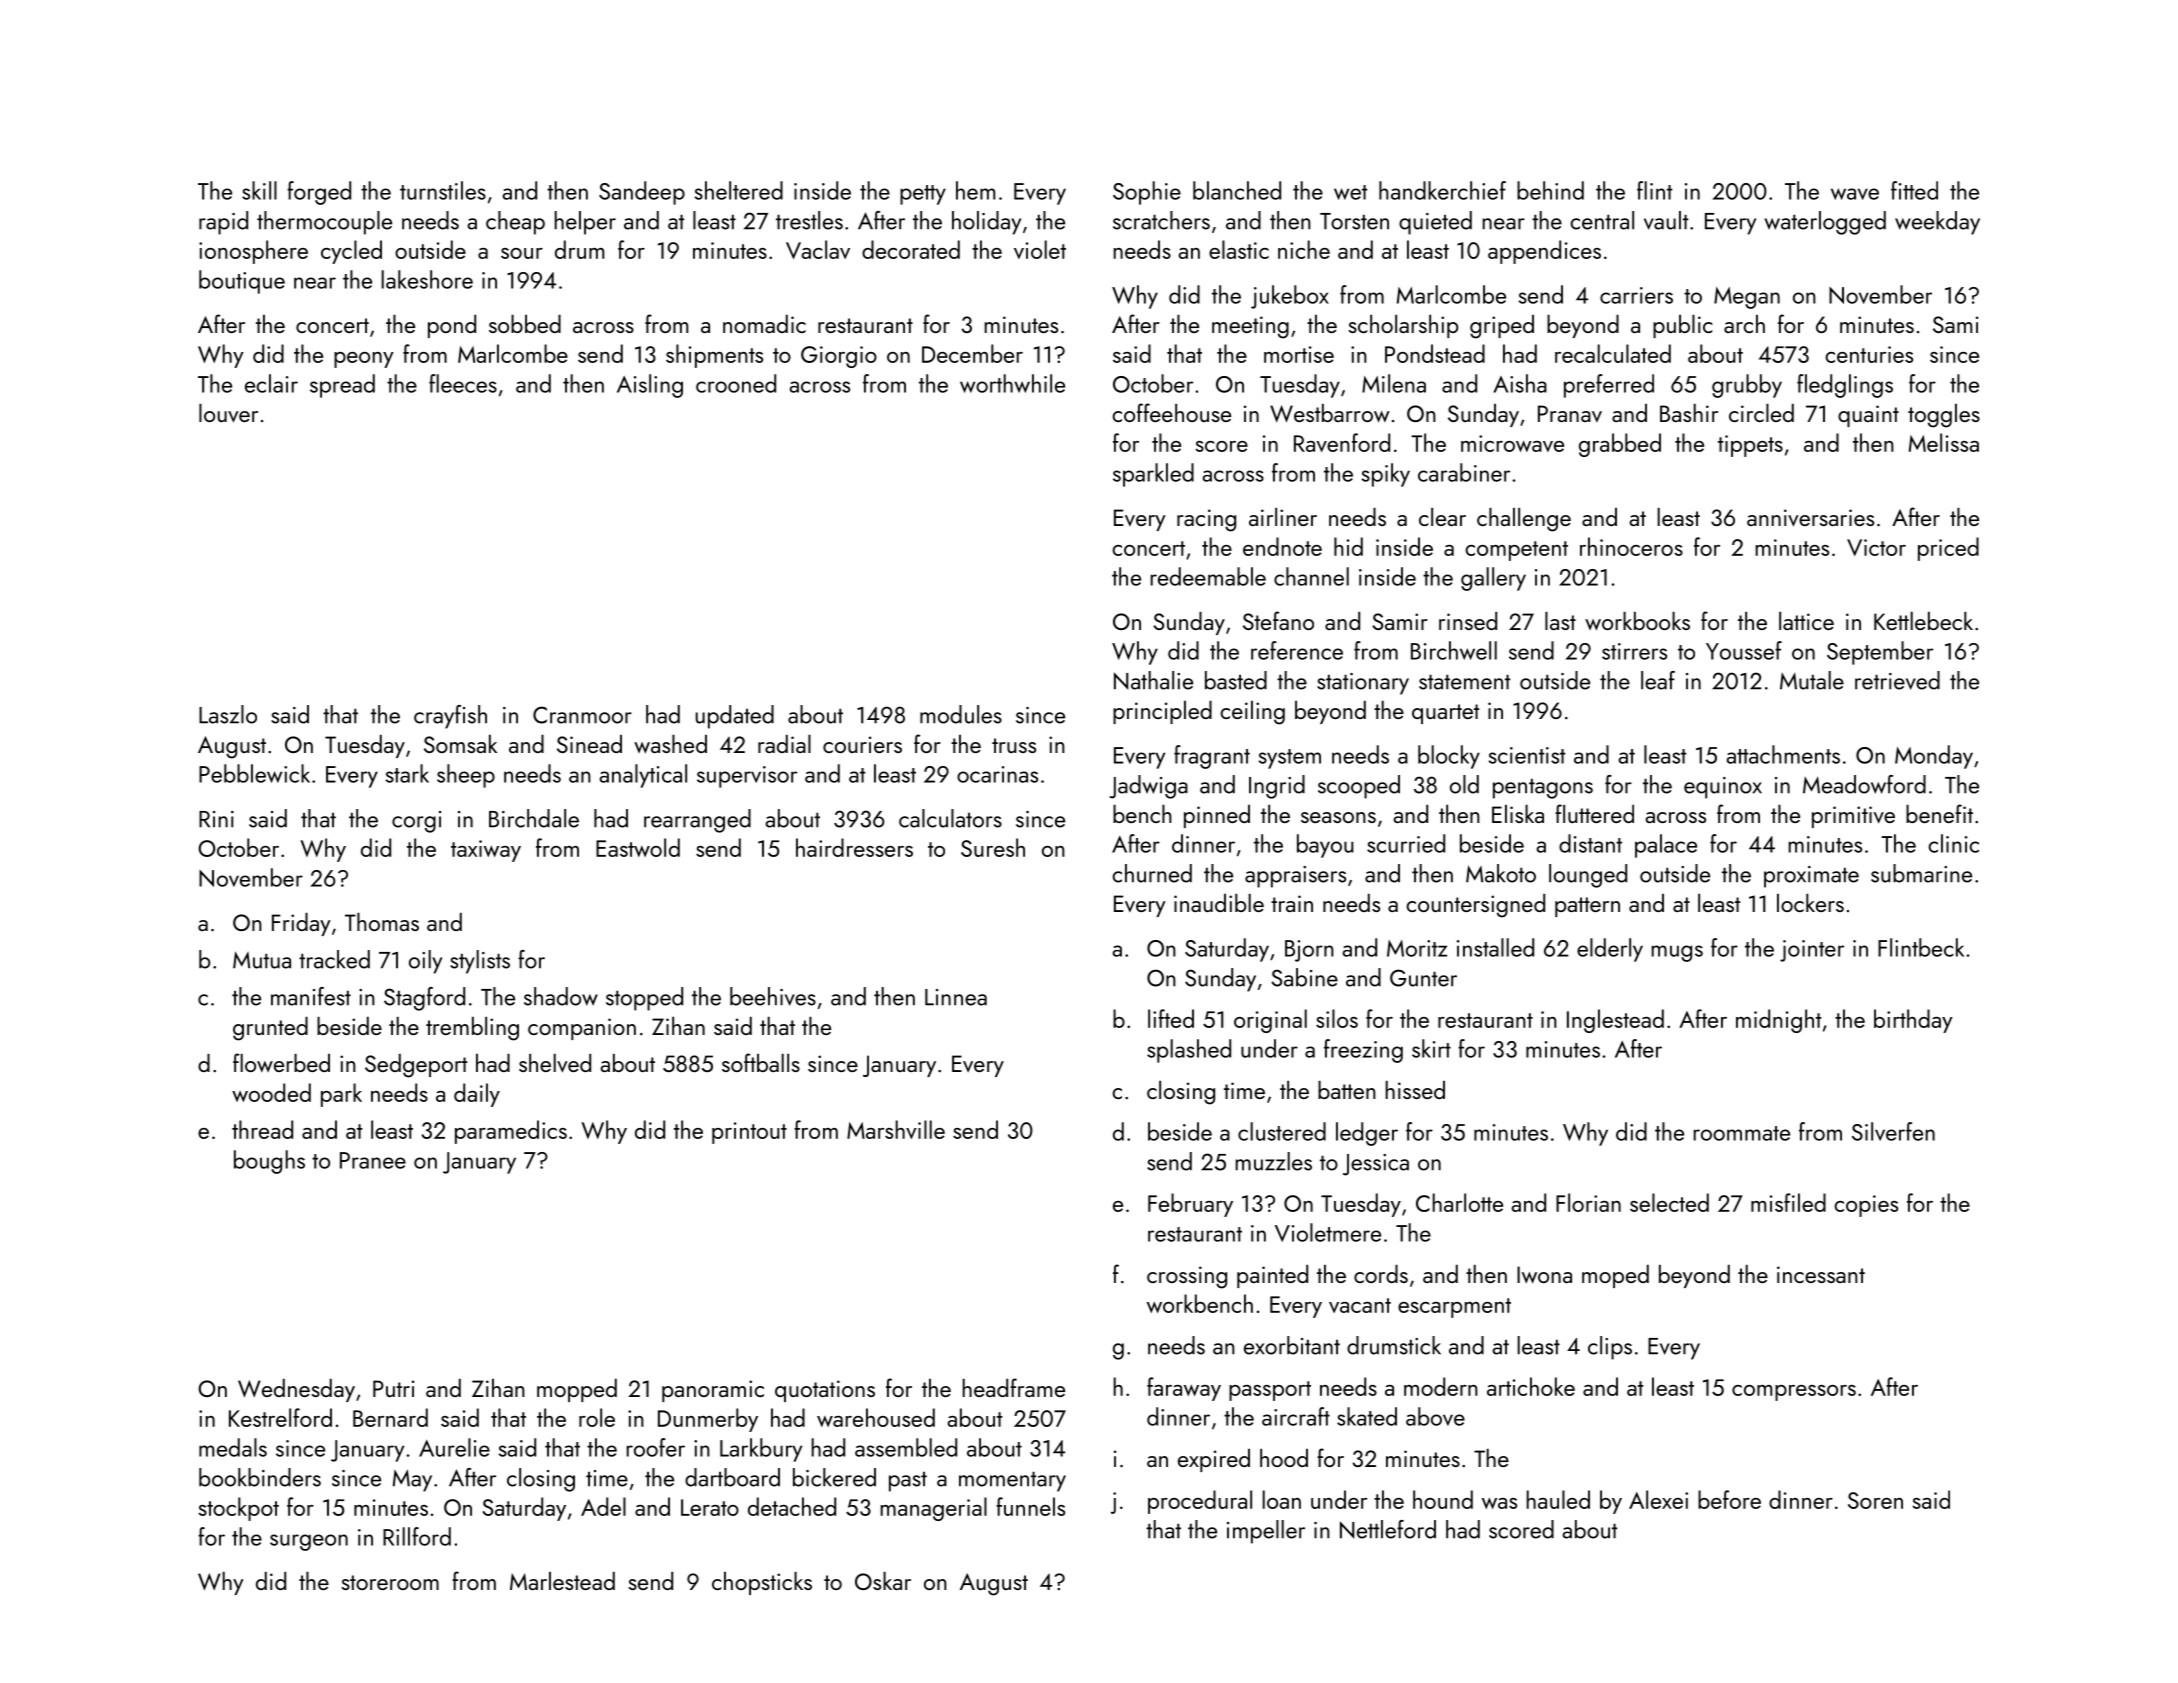 The image size is (2178, 1683). What do you see at coordinates (280, 1417) in the page?
I see `Kestrelford` at bounding box center [280, 1417].
